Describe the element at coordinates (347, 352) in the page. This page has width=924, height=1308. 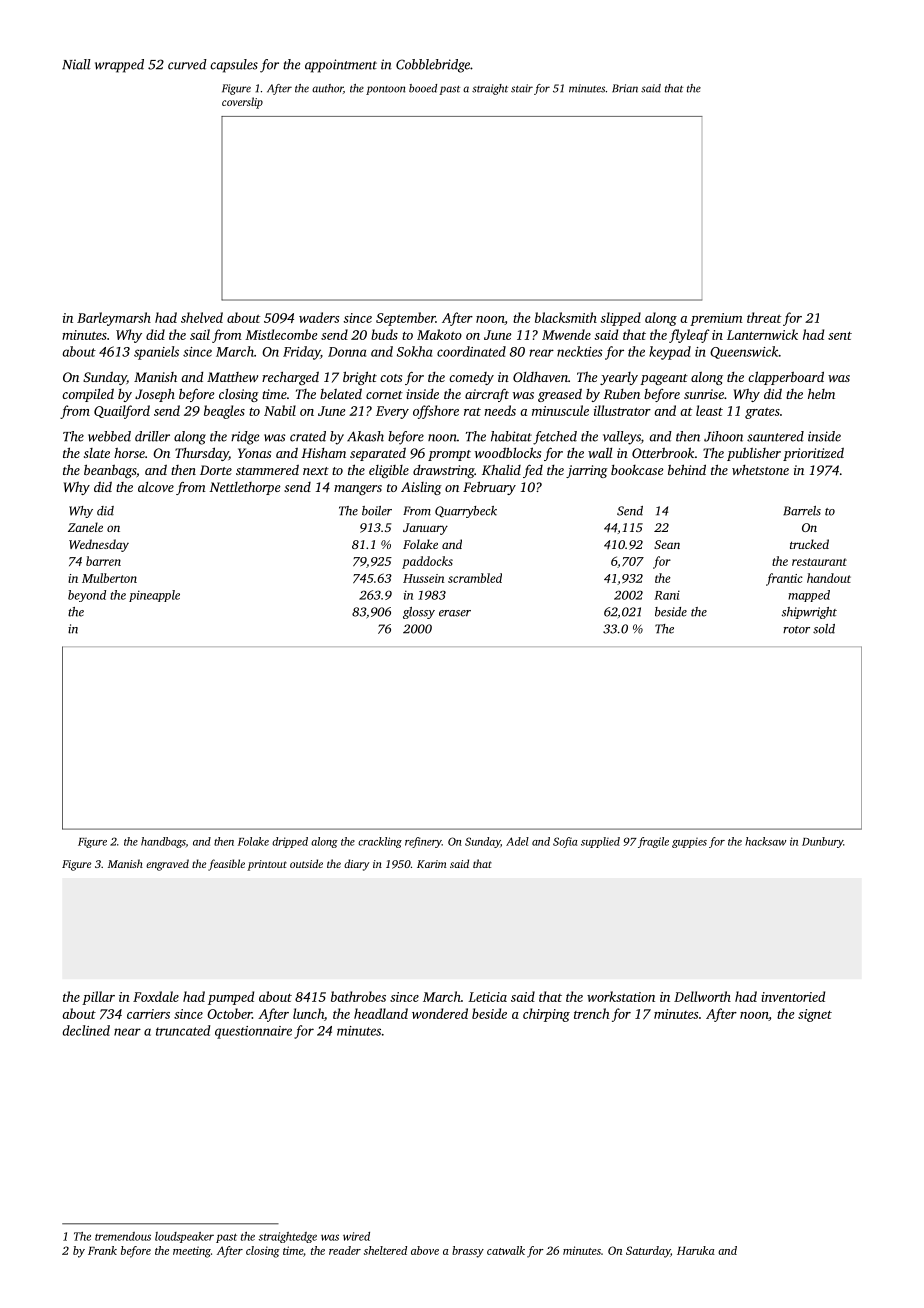
I see `Donna` at that location.
